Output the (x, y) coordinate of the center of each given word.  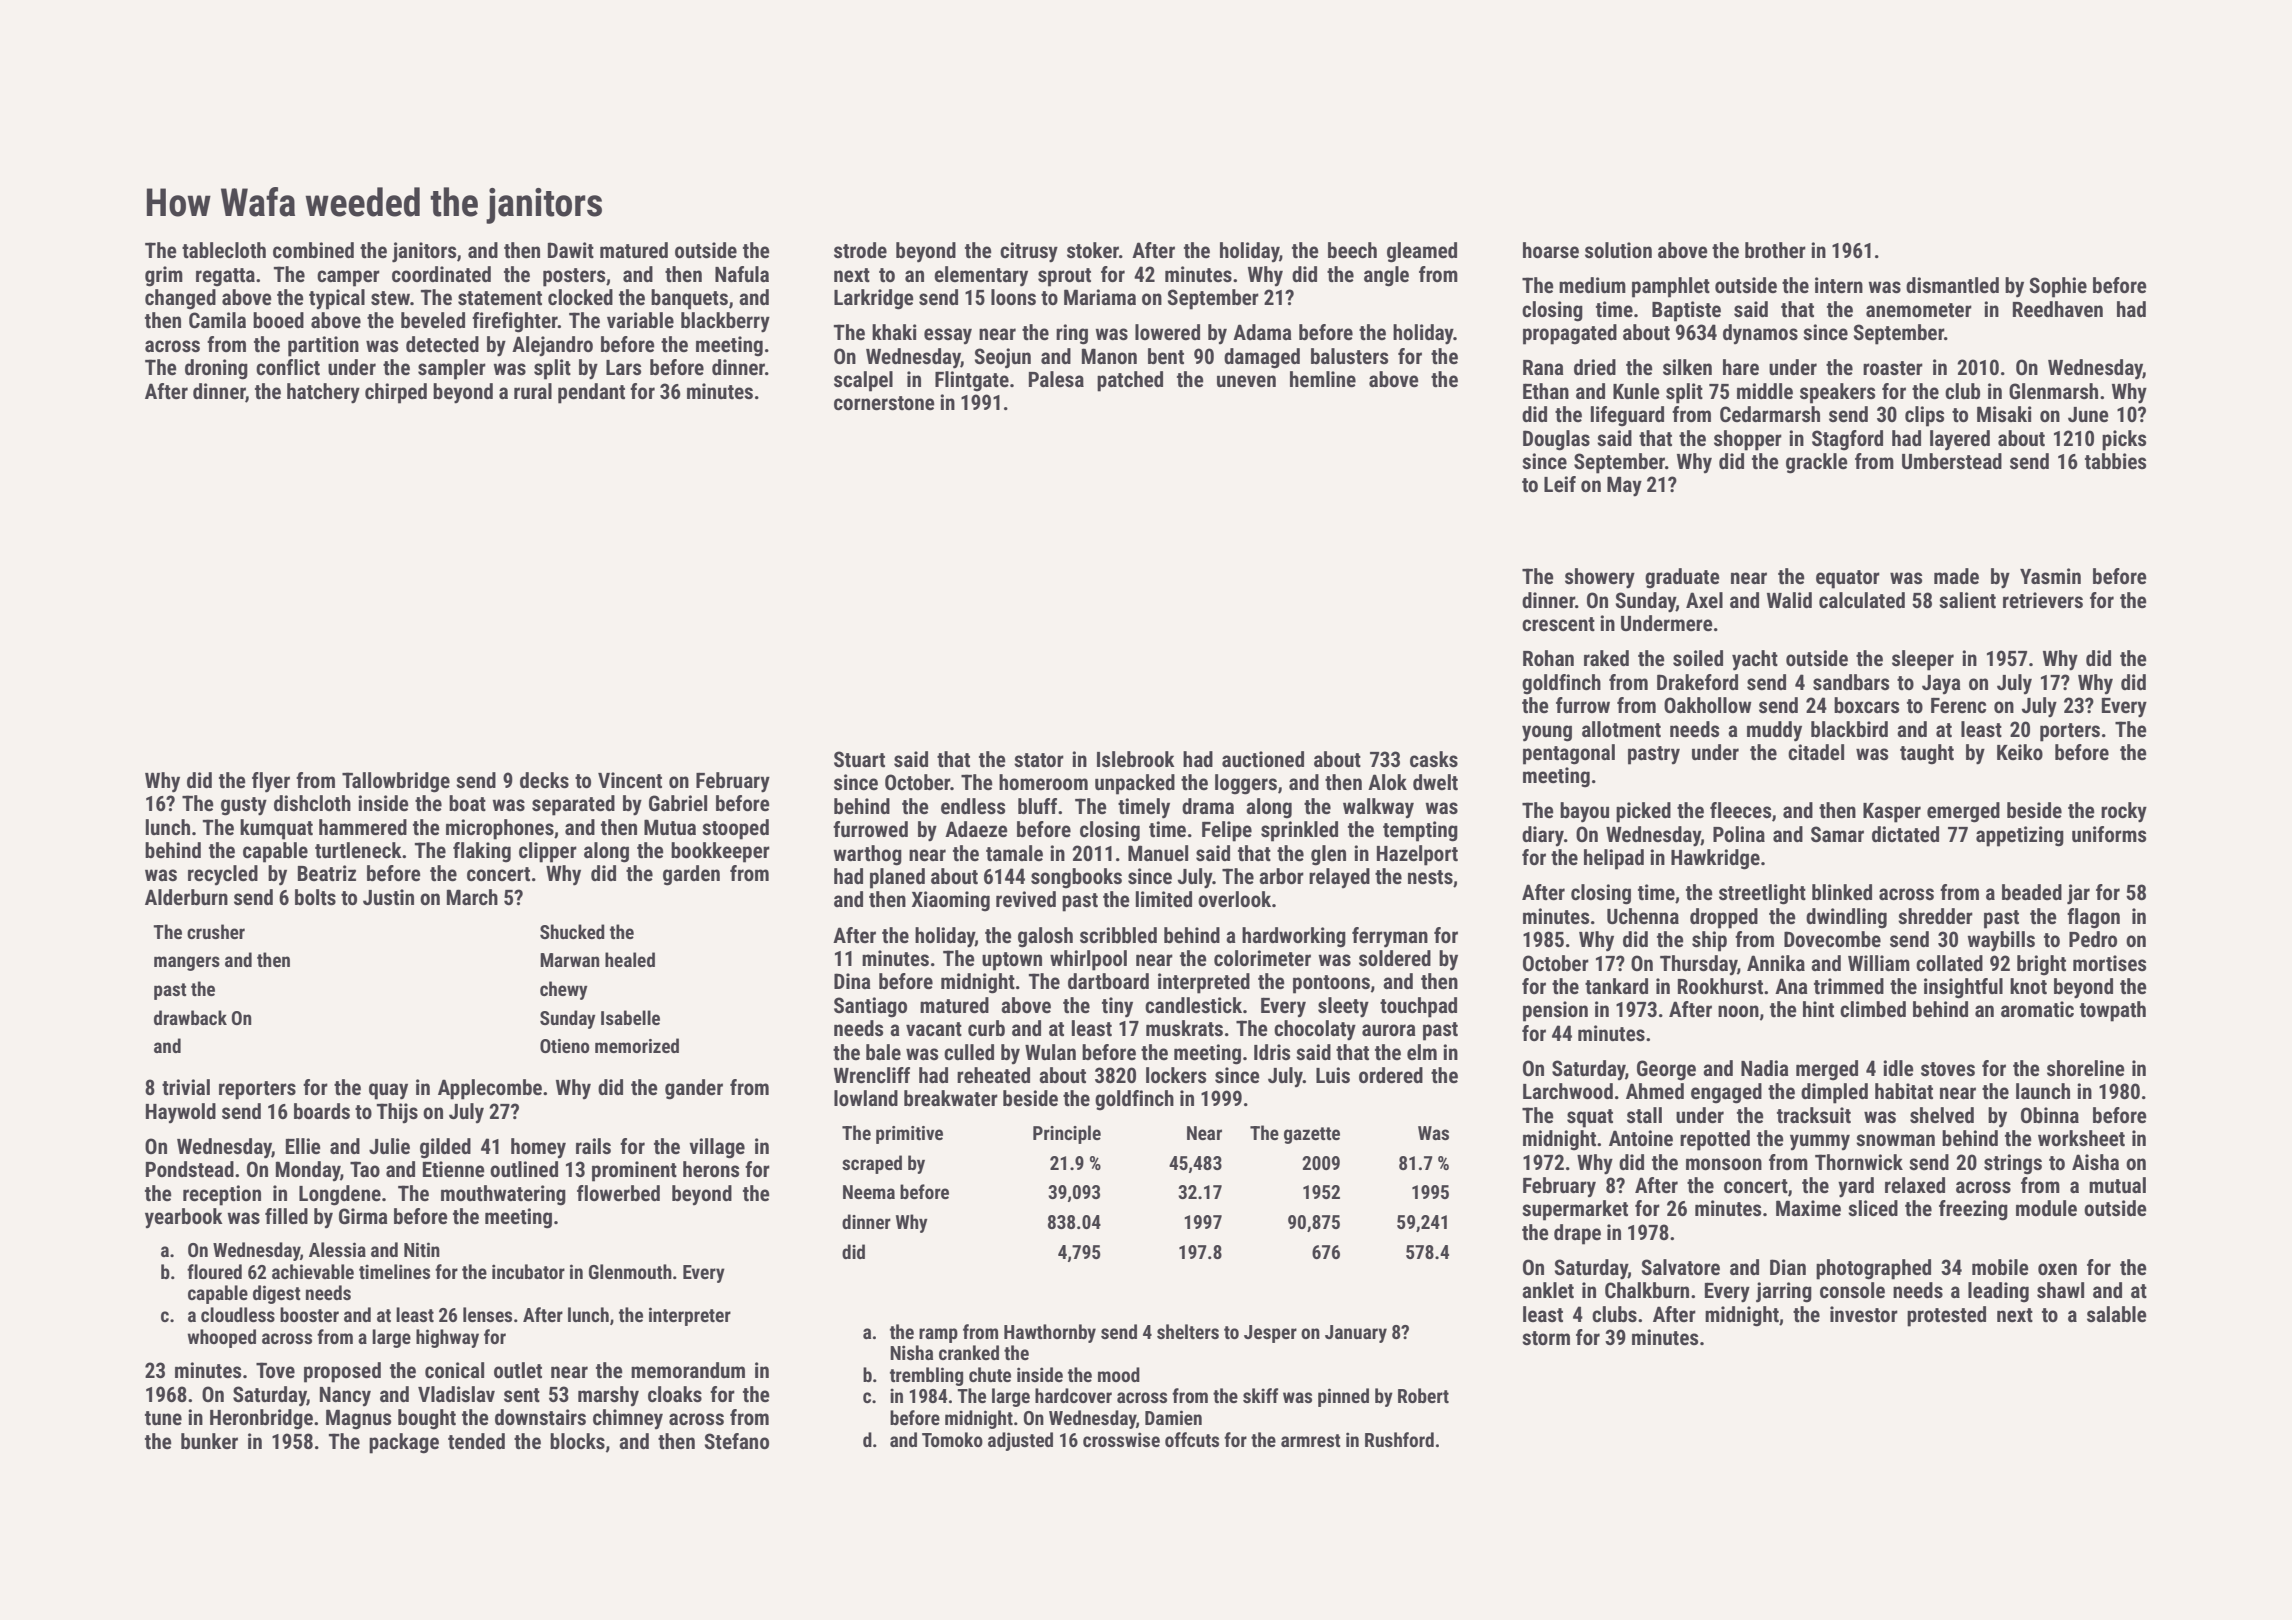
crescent (1558, 624)
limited (1164, 899)
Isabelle (630, 1017)
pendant (591, 393)
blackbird (1849, 729)
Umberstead (1952, 461)
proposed (342, 1372)
